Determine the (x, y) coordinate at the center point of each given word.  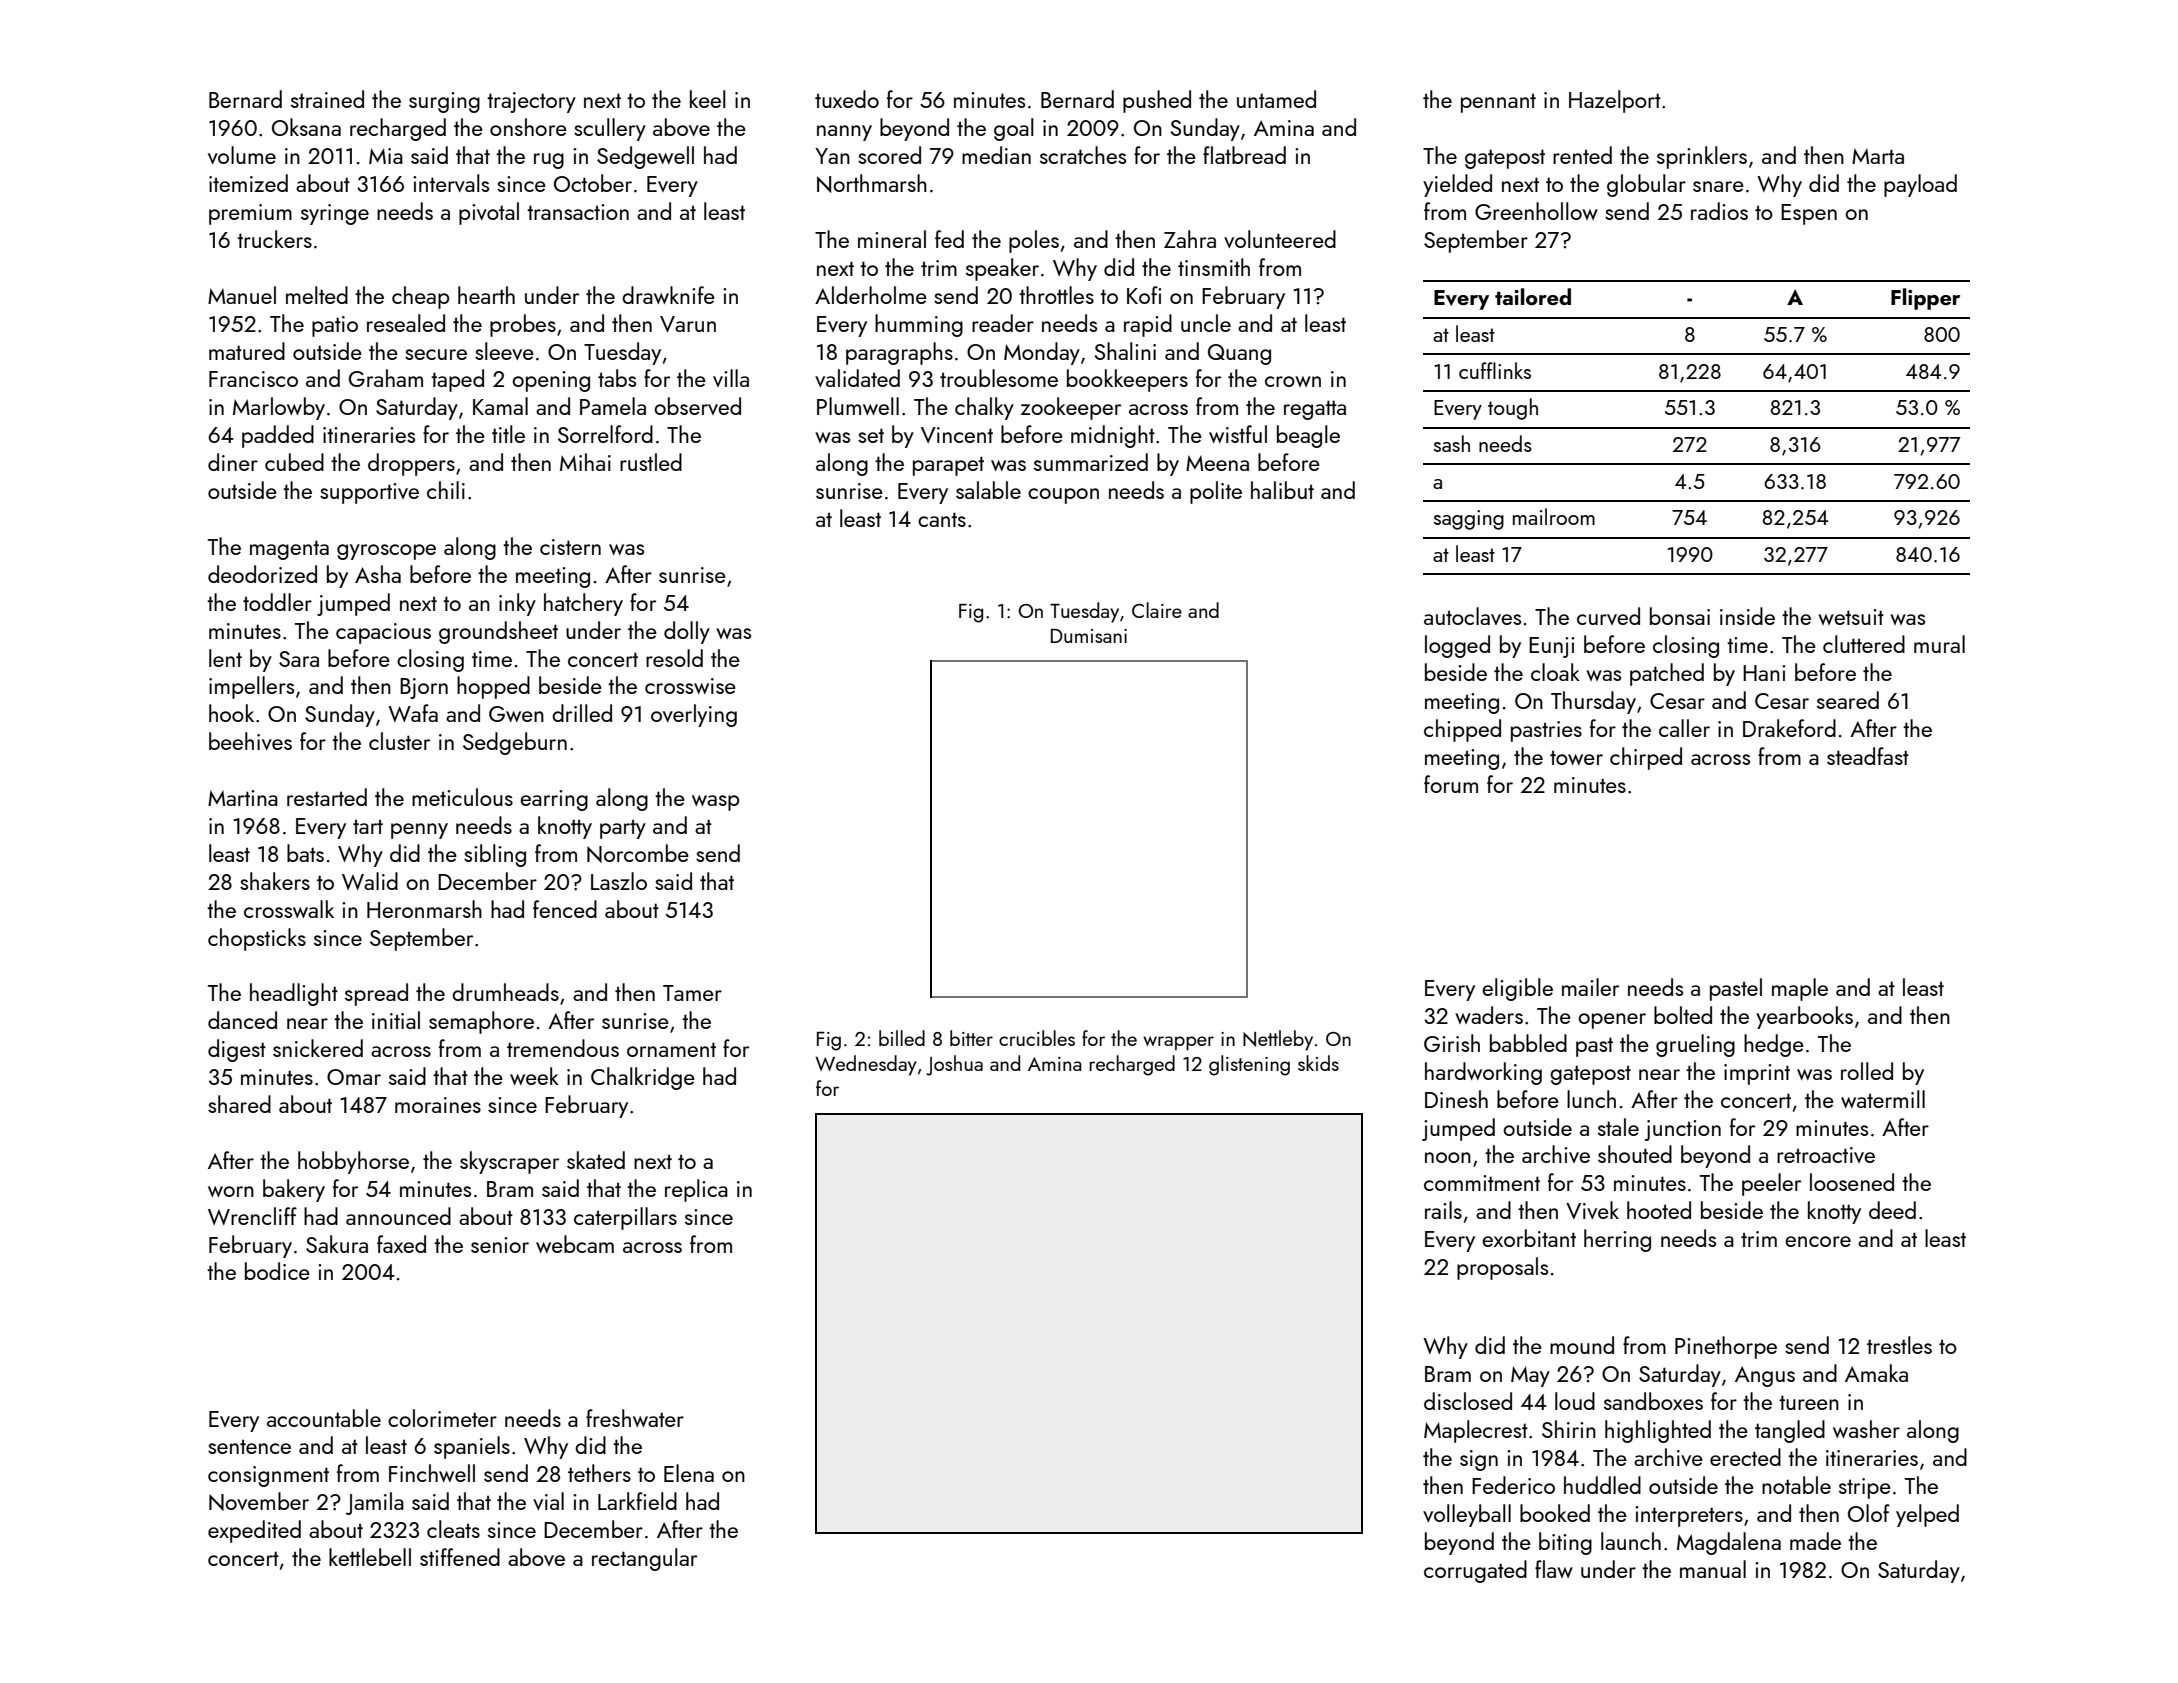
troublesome (999, 378)
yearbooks (1804, 1017)
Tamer (692, 993)
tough (1513, 409)
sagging (1469, 520)
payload (1920, 185)
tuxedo (847, 99)
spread (376, 994)
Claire (1157, 610)
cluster (399, 741)
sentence (249, 1446)
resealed (406, 323)
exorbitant (1529, 1238)
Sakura (337, 1244)
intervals (451, 183)
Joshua (954, 1065)
